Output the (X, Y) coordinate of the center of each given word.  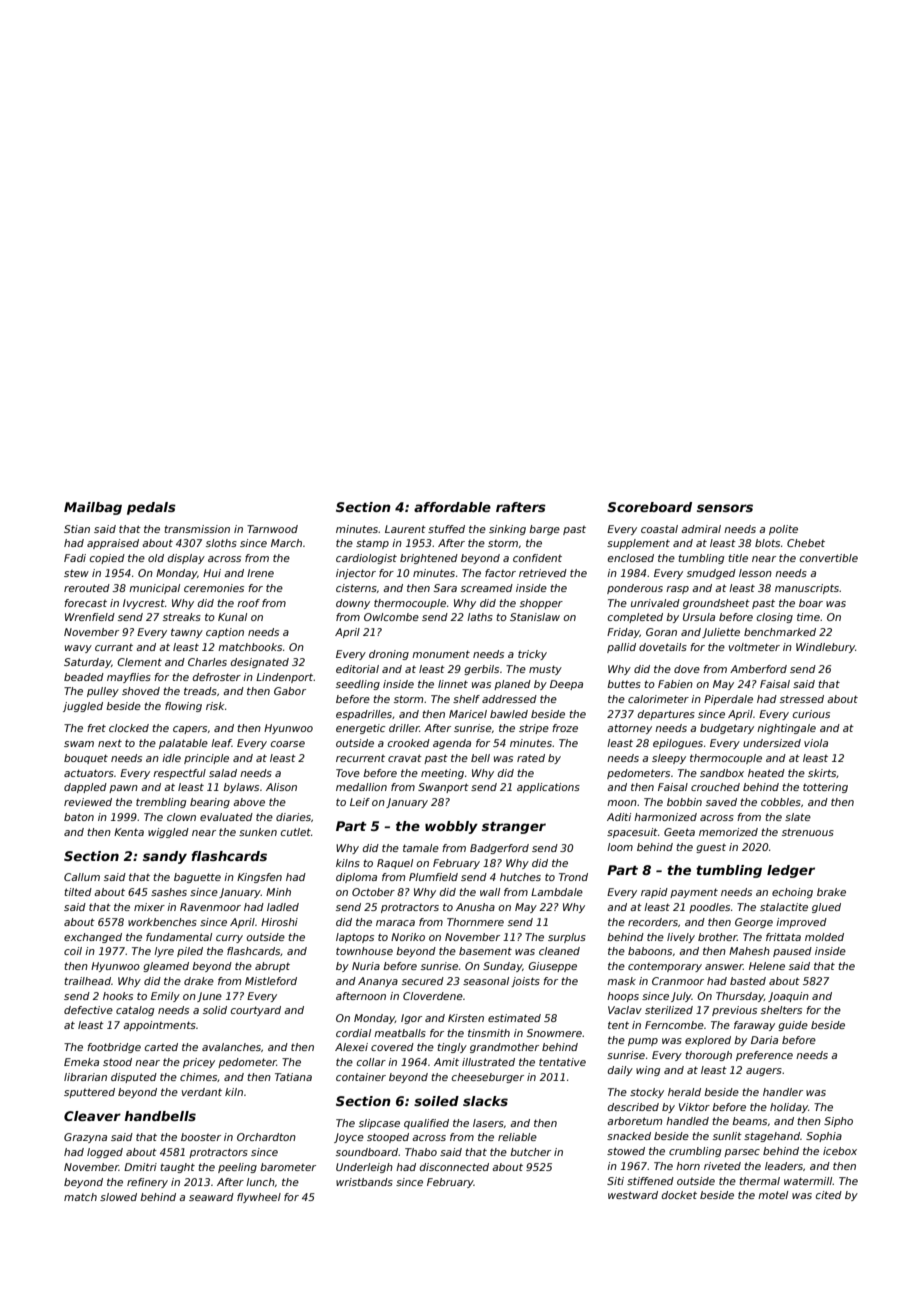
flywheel (259, 1198)
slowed (118, 1197)
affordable (452, 507)
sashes (169, 892)
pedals (151, 508)
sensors (725, 508)
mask (621, 981)
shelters (781, 1010)
